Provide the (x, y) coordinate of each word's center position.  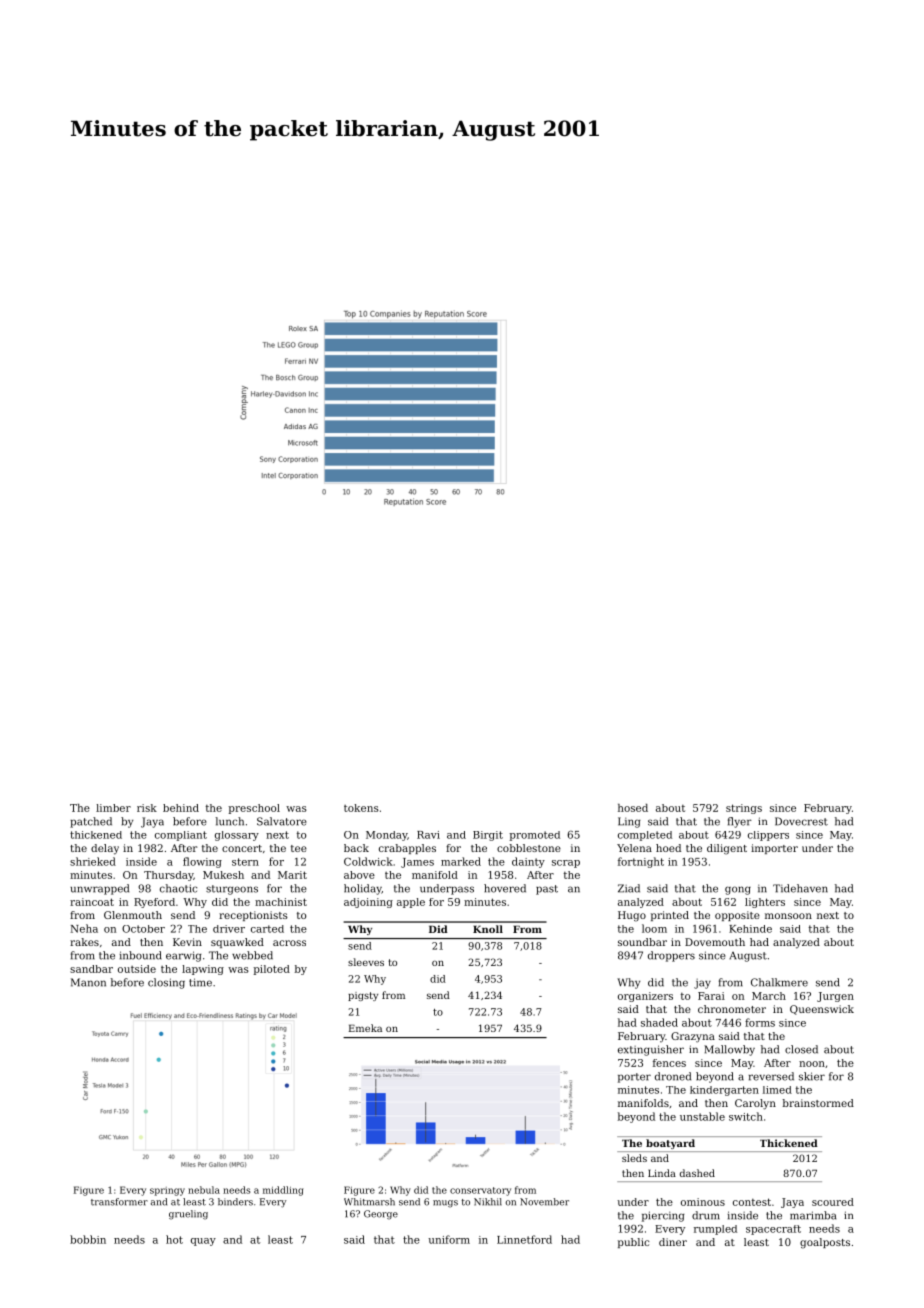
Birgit (488, 836)
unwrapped (99, 889)
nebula (204, 1190)
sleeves (366, 962)
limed (777, 1090)
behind (181, 808)
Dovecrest (801, 821)
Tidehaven (800, 888)
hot (174, 1239)
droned (673, 1076)
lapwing (203, 970)
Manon (88, 982)
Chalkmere (779, 982)
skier (812, 1076)
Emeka (365, 1028)
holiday (363, 889)
